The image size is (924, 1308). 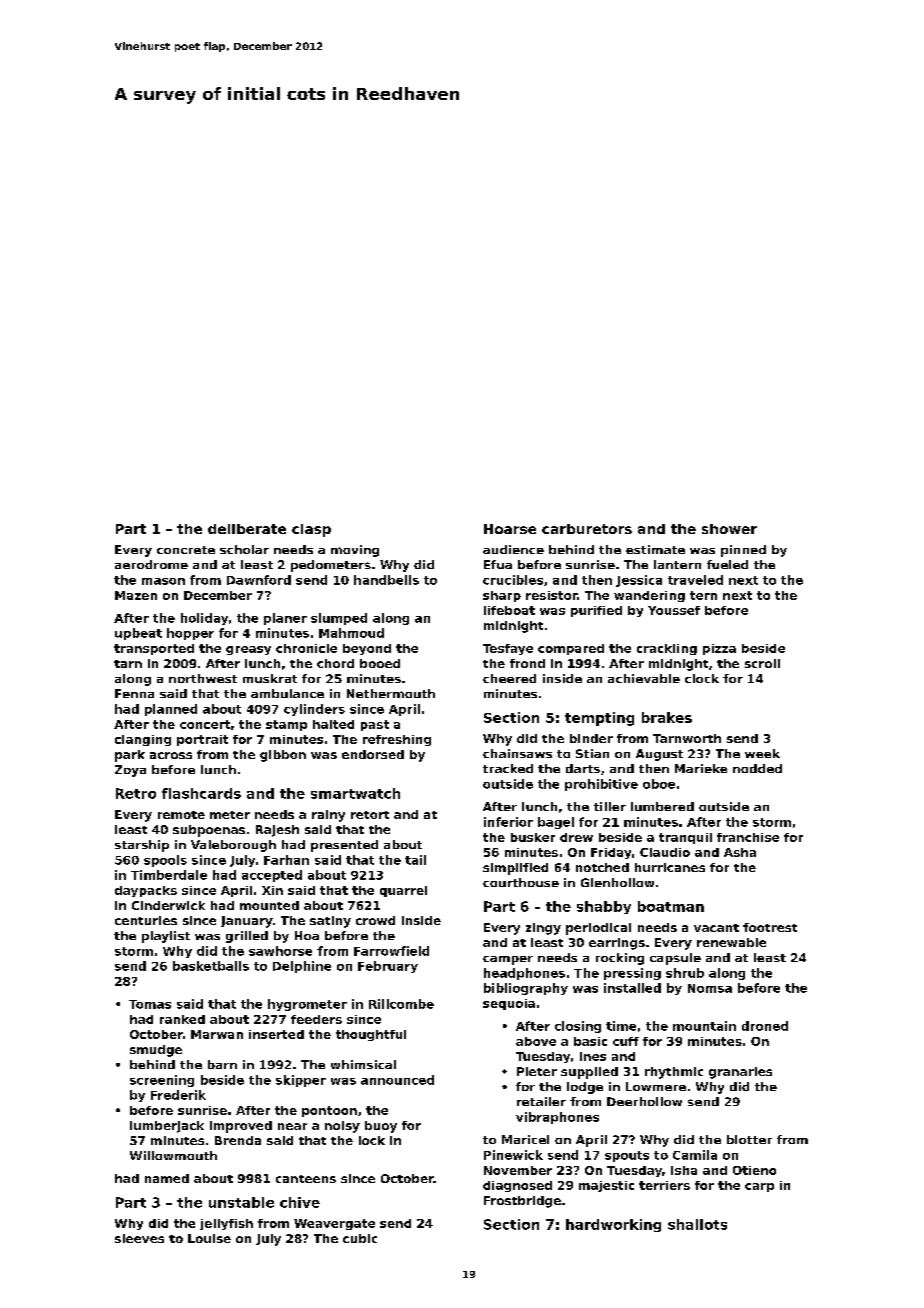 I want to click on shallots, so click(x=697, y=1224).
